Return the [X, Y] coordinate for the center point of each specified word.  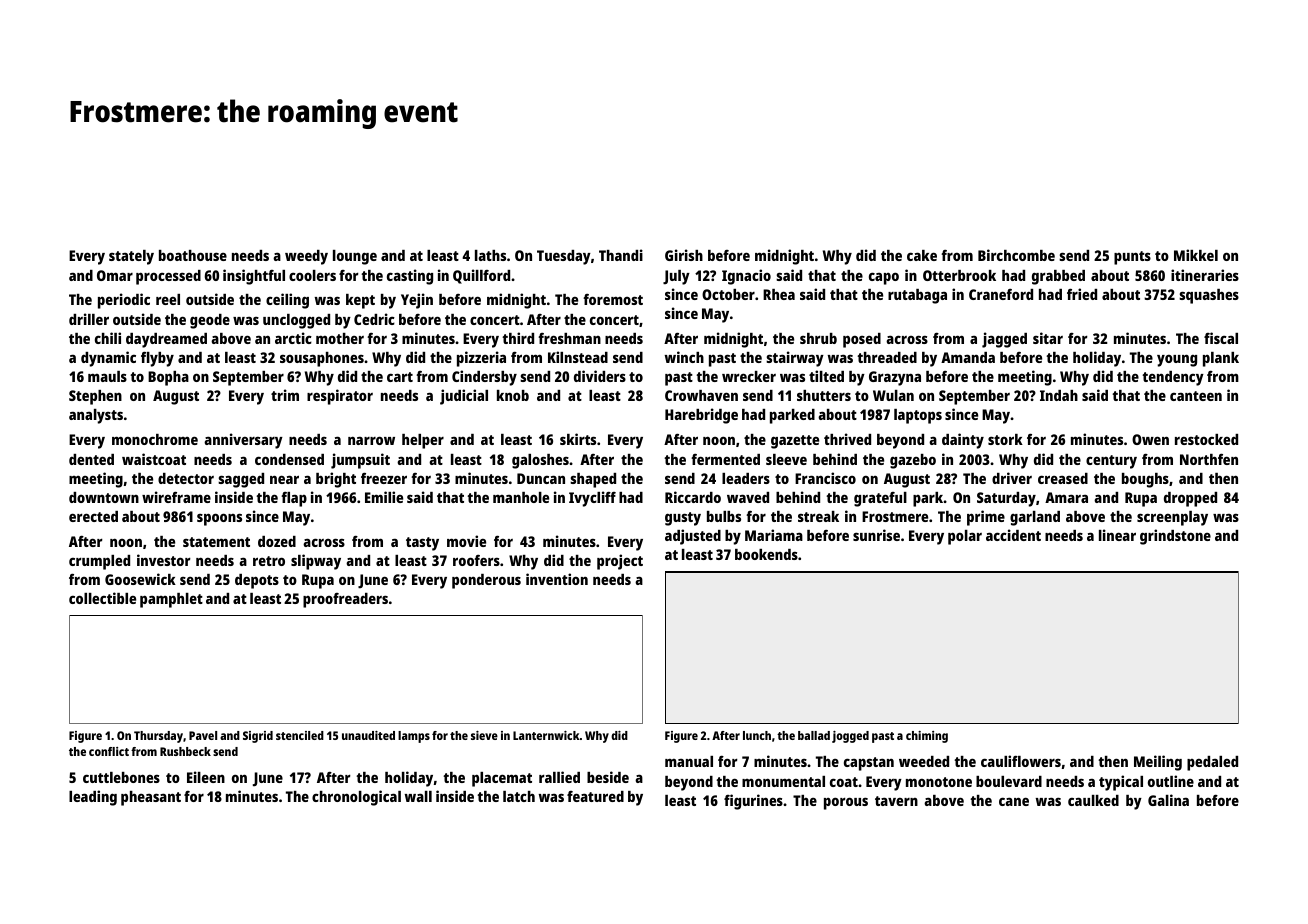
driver [1012, 478]
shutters [824, 395]
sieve [484, 735]
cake [922, 255]
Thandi [621, 255]
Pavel [203, 735]
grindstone [1175, 537]
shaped [593, 480]
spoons [219, 519]
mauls [107, 376]
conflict [109, 751]
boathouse [193, 255]
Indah [1059, 395]
